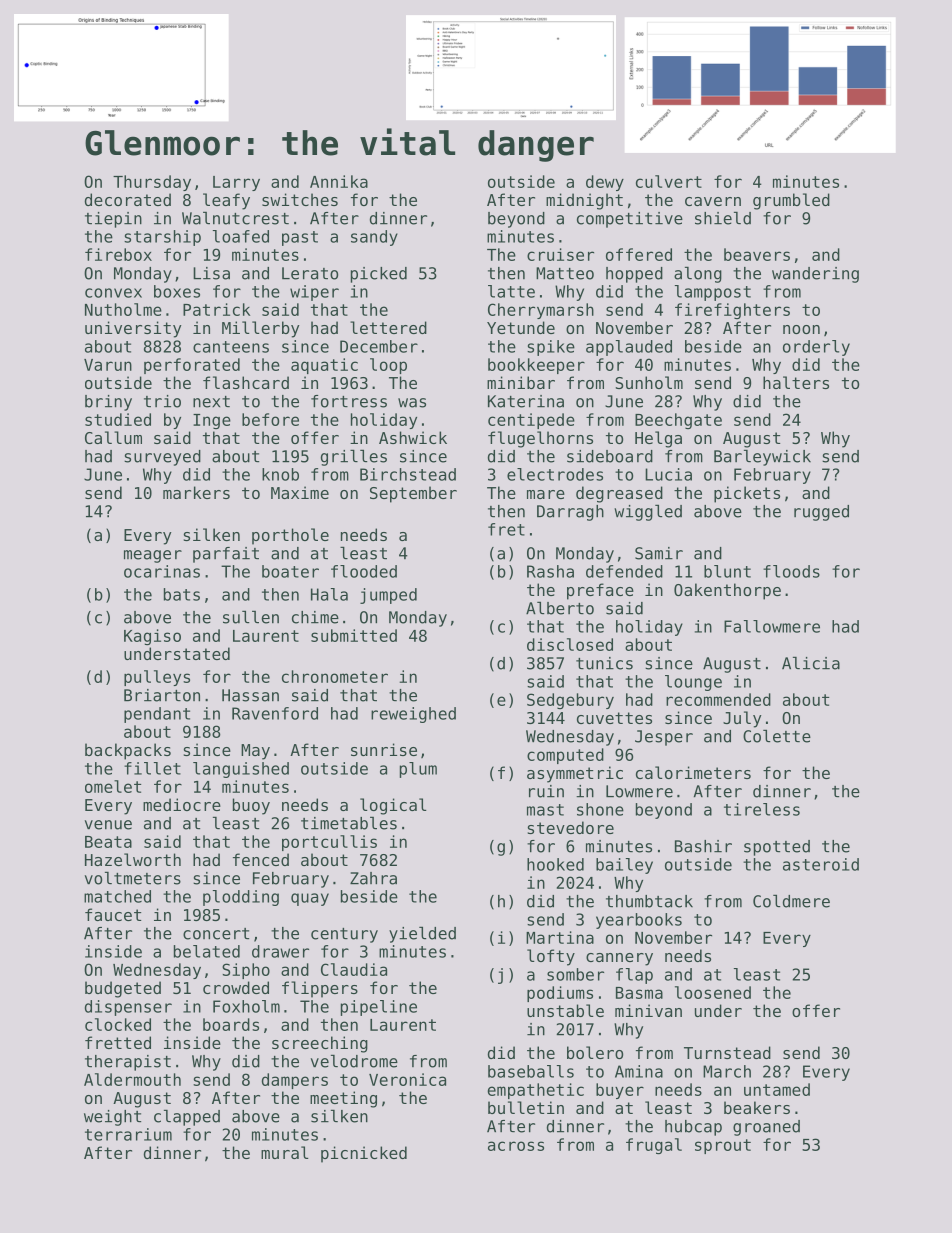 Image resolution: width=952 pixels, height=1233 pixels. What do you see at coordinates (128, 199) in the screenshot?
I see `decorated` at bounding box center [128, 199].
